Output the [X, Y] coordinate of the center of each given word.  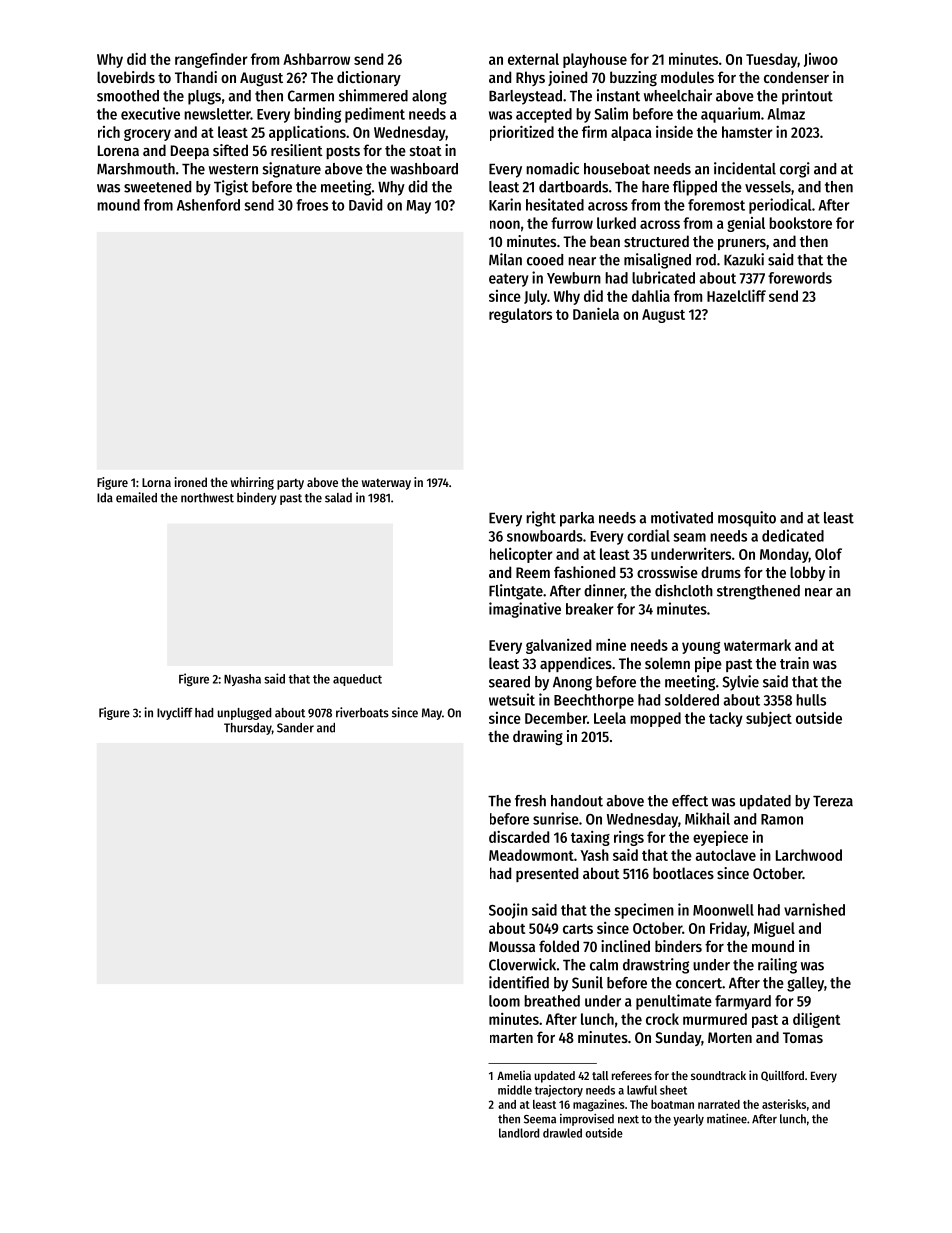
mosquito [747, 519]
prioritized [522, 133]
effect [690, 801]
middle [515, 1090]
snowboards [545, 536]
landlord [519, 1133]
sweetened [157, 187]
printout [807, 97]
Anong [572, 684]
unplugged [244, 714]
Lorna [156, 482]
